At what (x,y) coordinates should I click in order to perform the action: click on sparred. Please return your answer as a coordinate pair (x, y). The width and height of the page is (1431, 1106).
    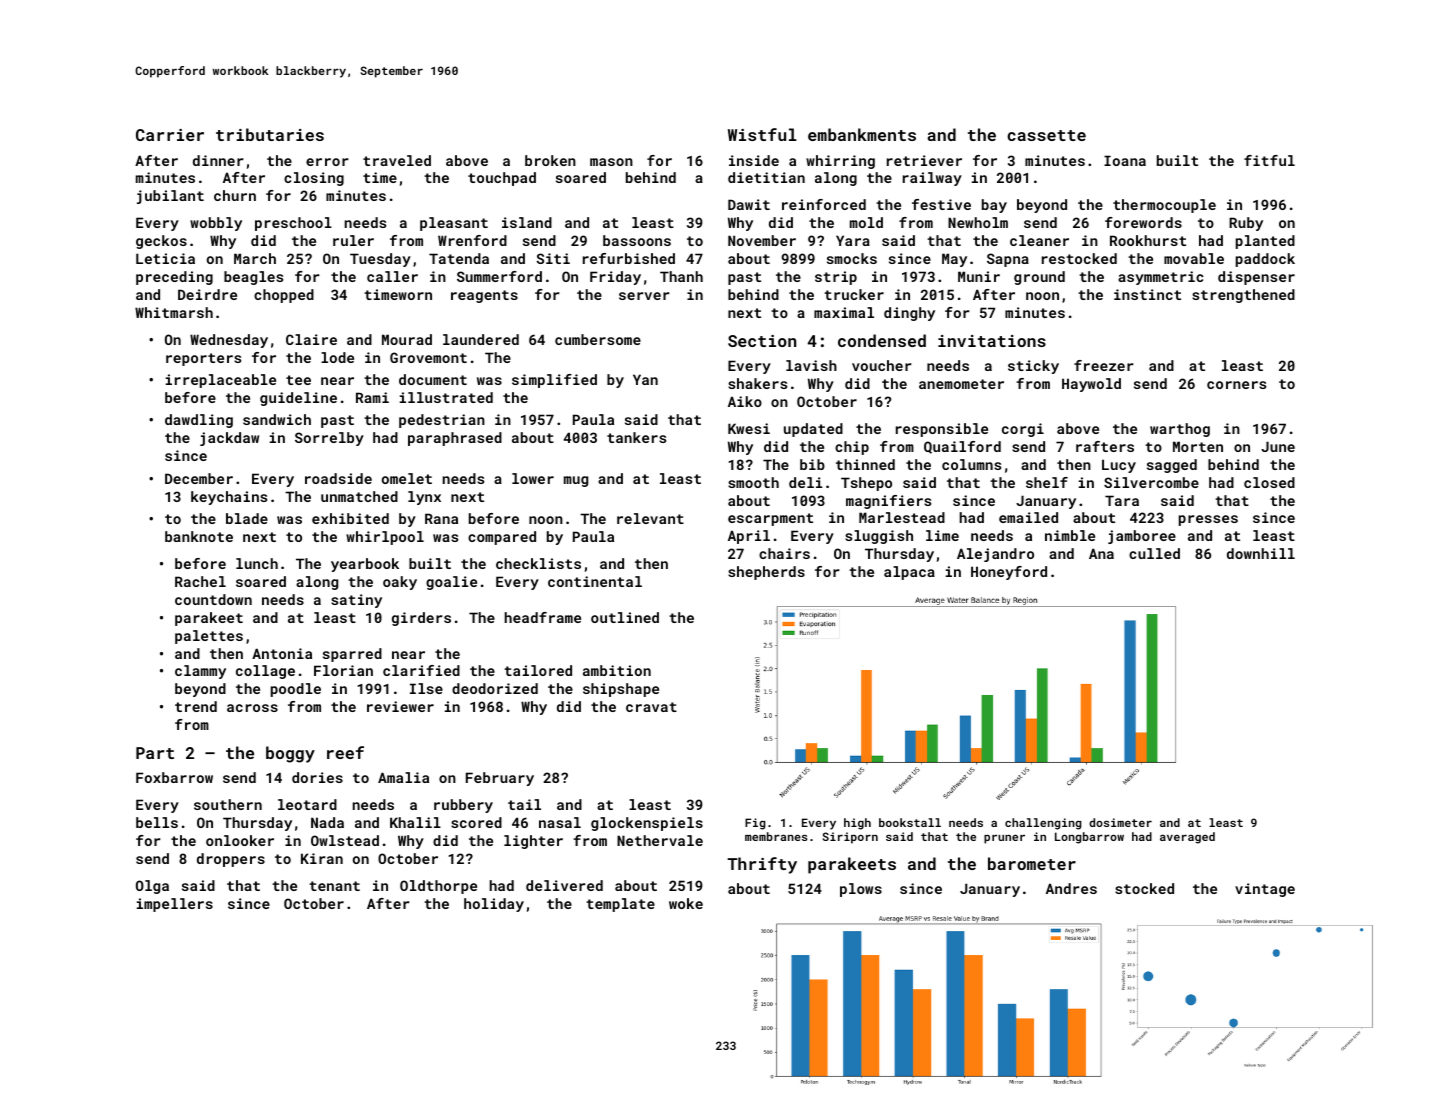
    Looking at the image, I should click on (352, 655).
